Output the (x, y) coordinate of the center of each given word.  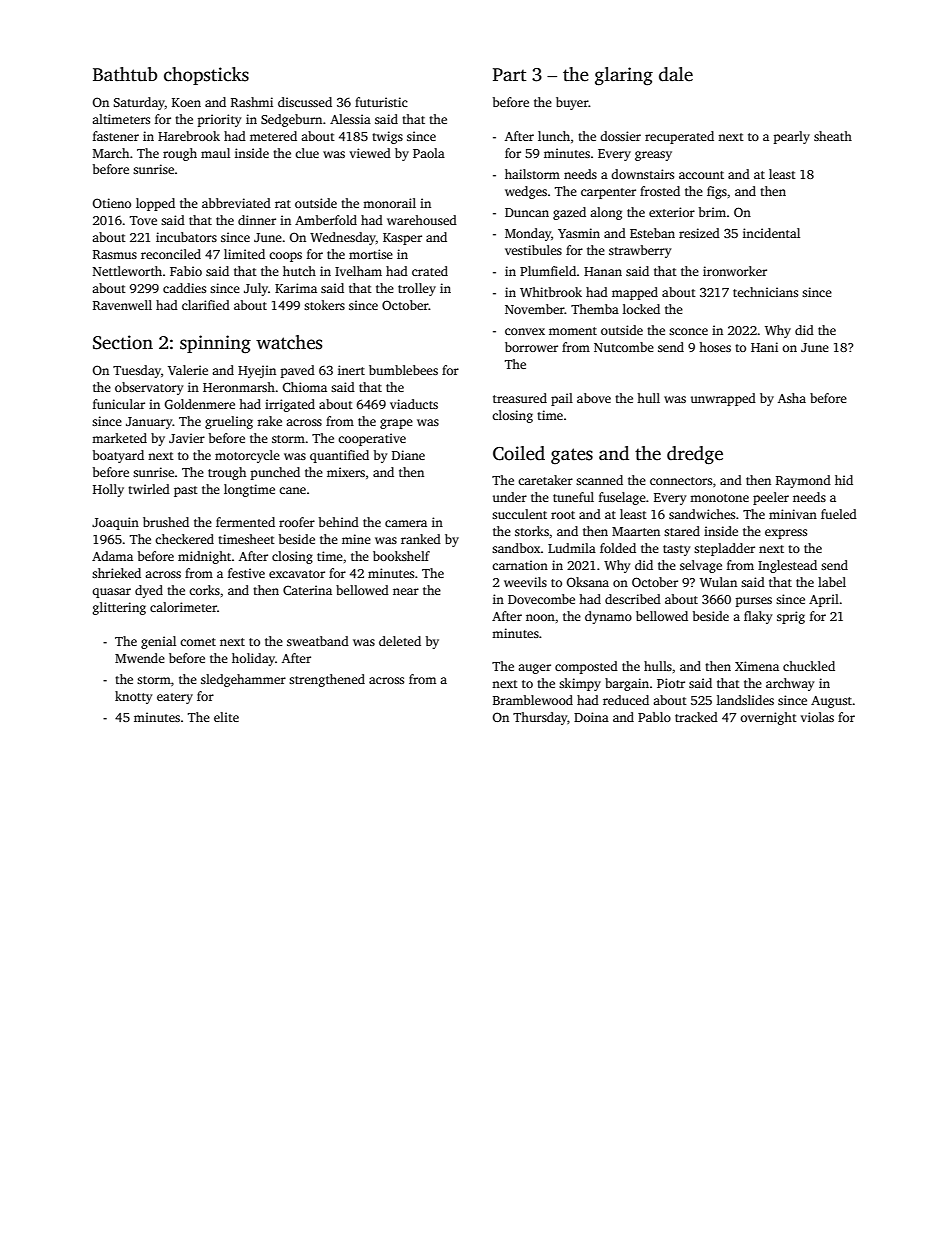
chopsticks (206, 76)
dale (676, 74)
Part (509, 75)
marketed (119, 438)
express (786, 534)
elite (226, 717)
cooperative (372, 439)
